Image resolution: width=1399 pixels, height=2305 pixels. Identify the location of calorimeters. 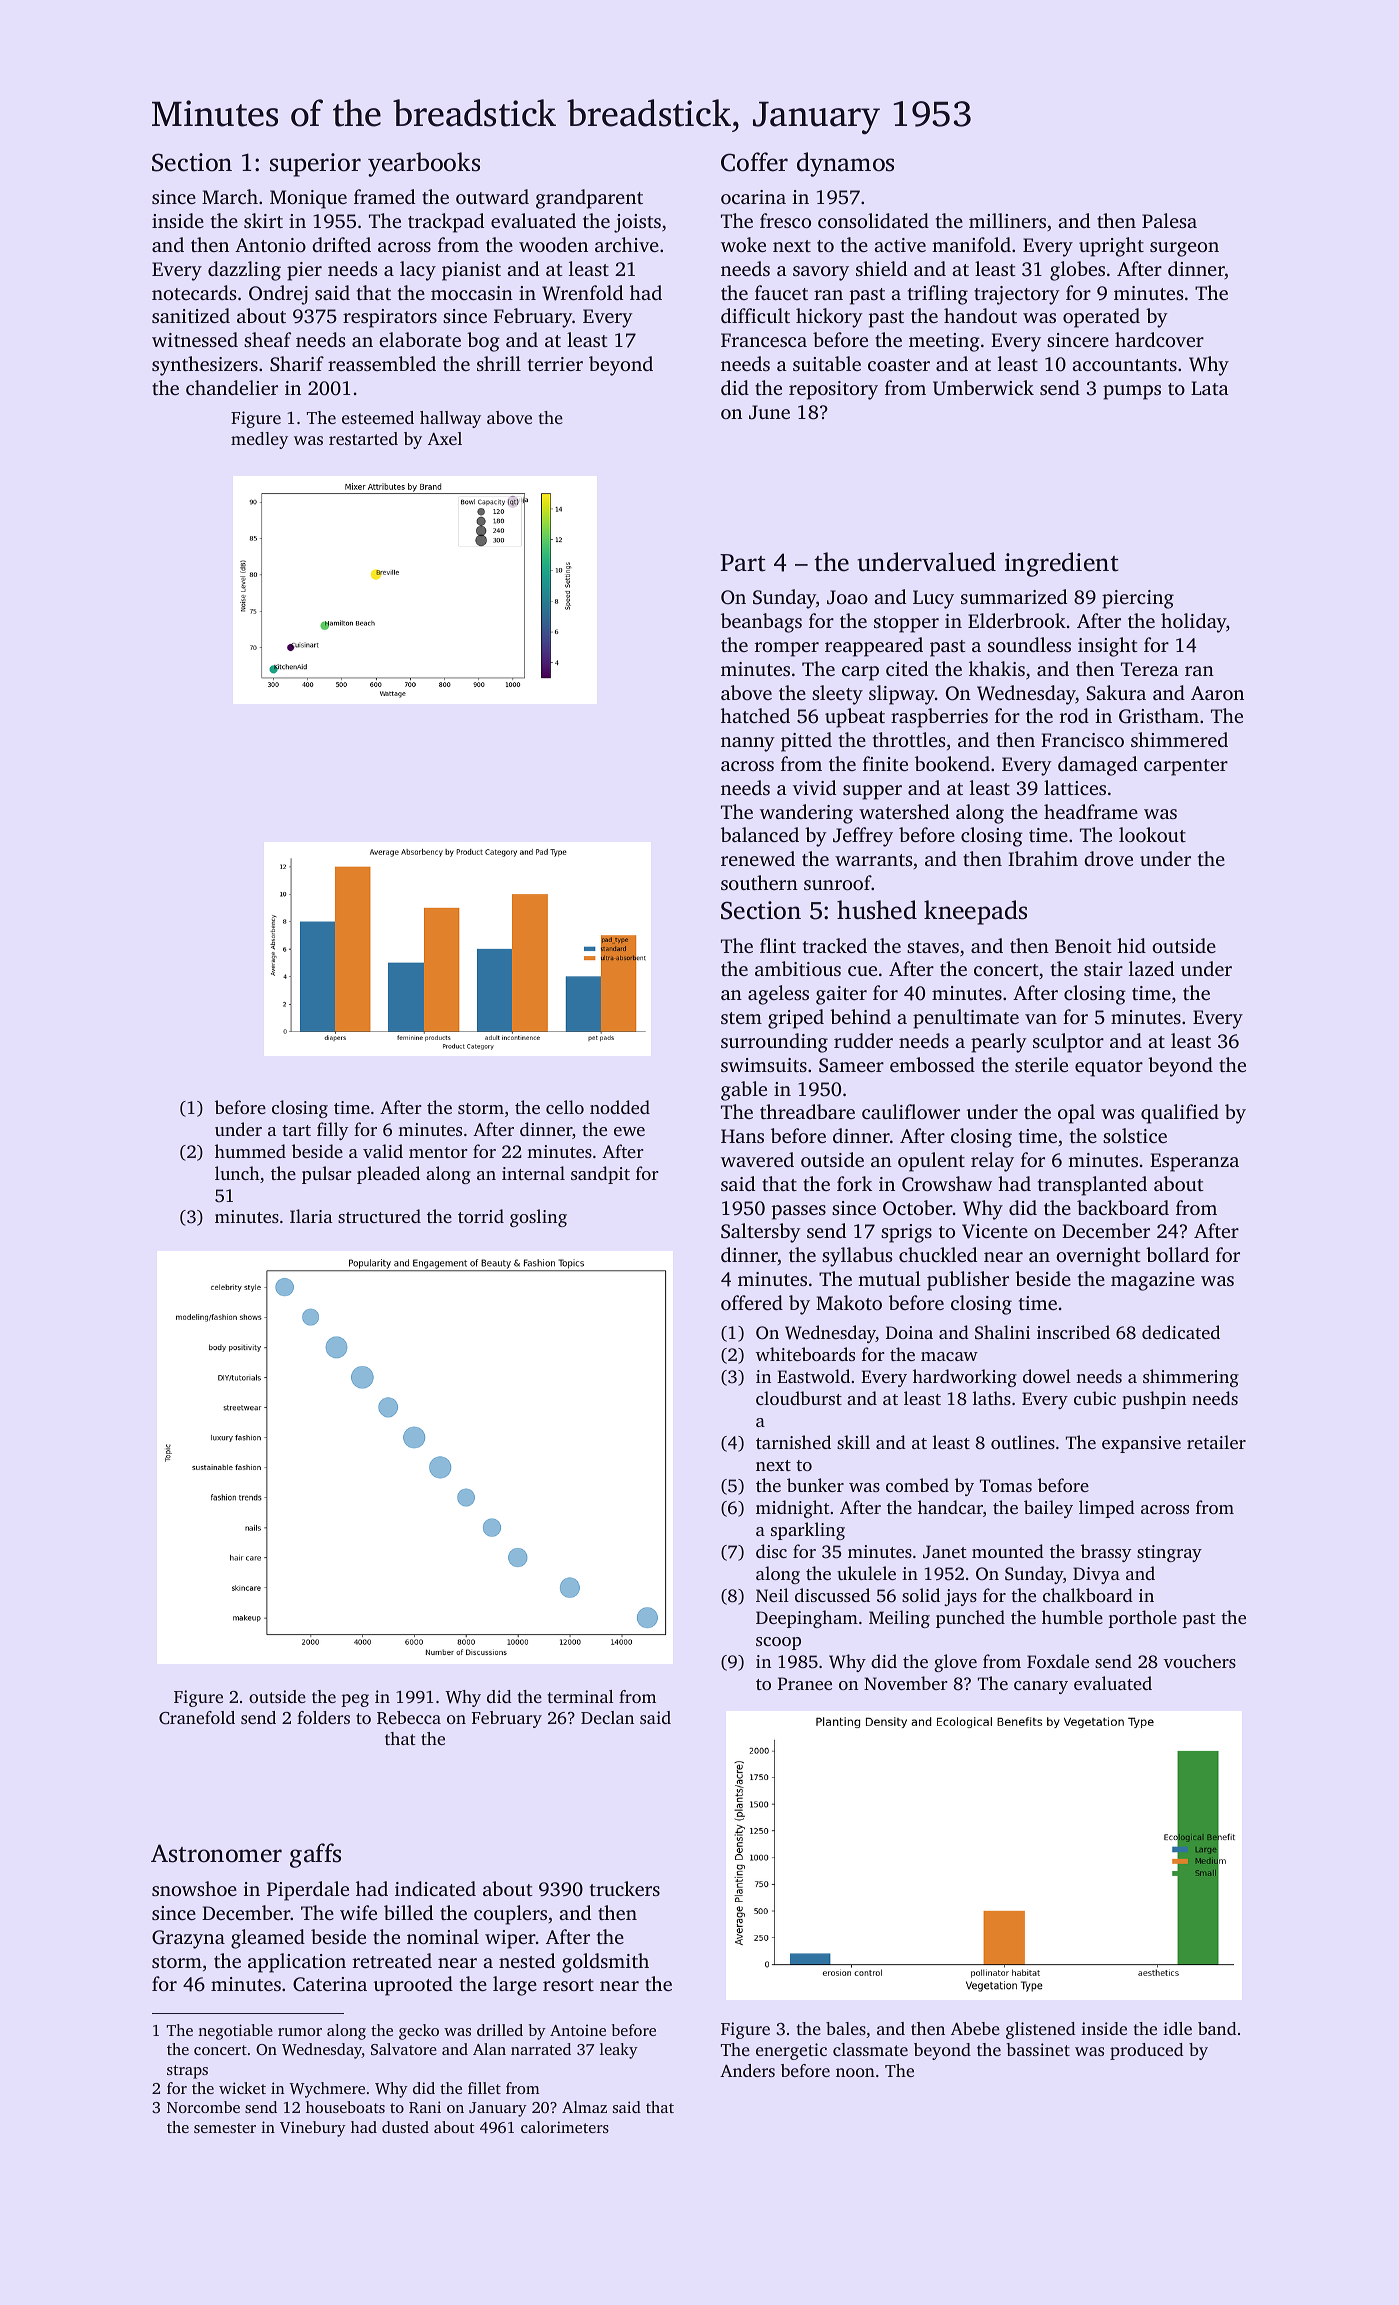
(565, 2127).
